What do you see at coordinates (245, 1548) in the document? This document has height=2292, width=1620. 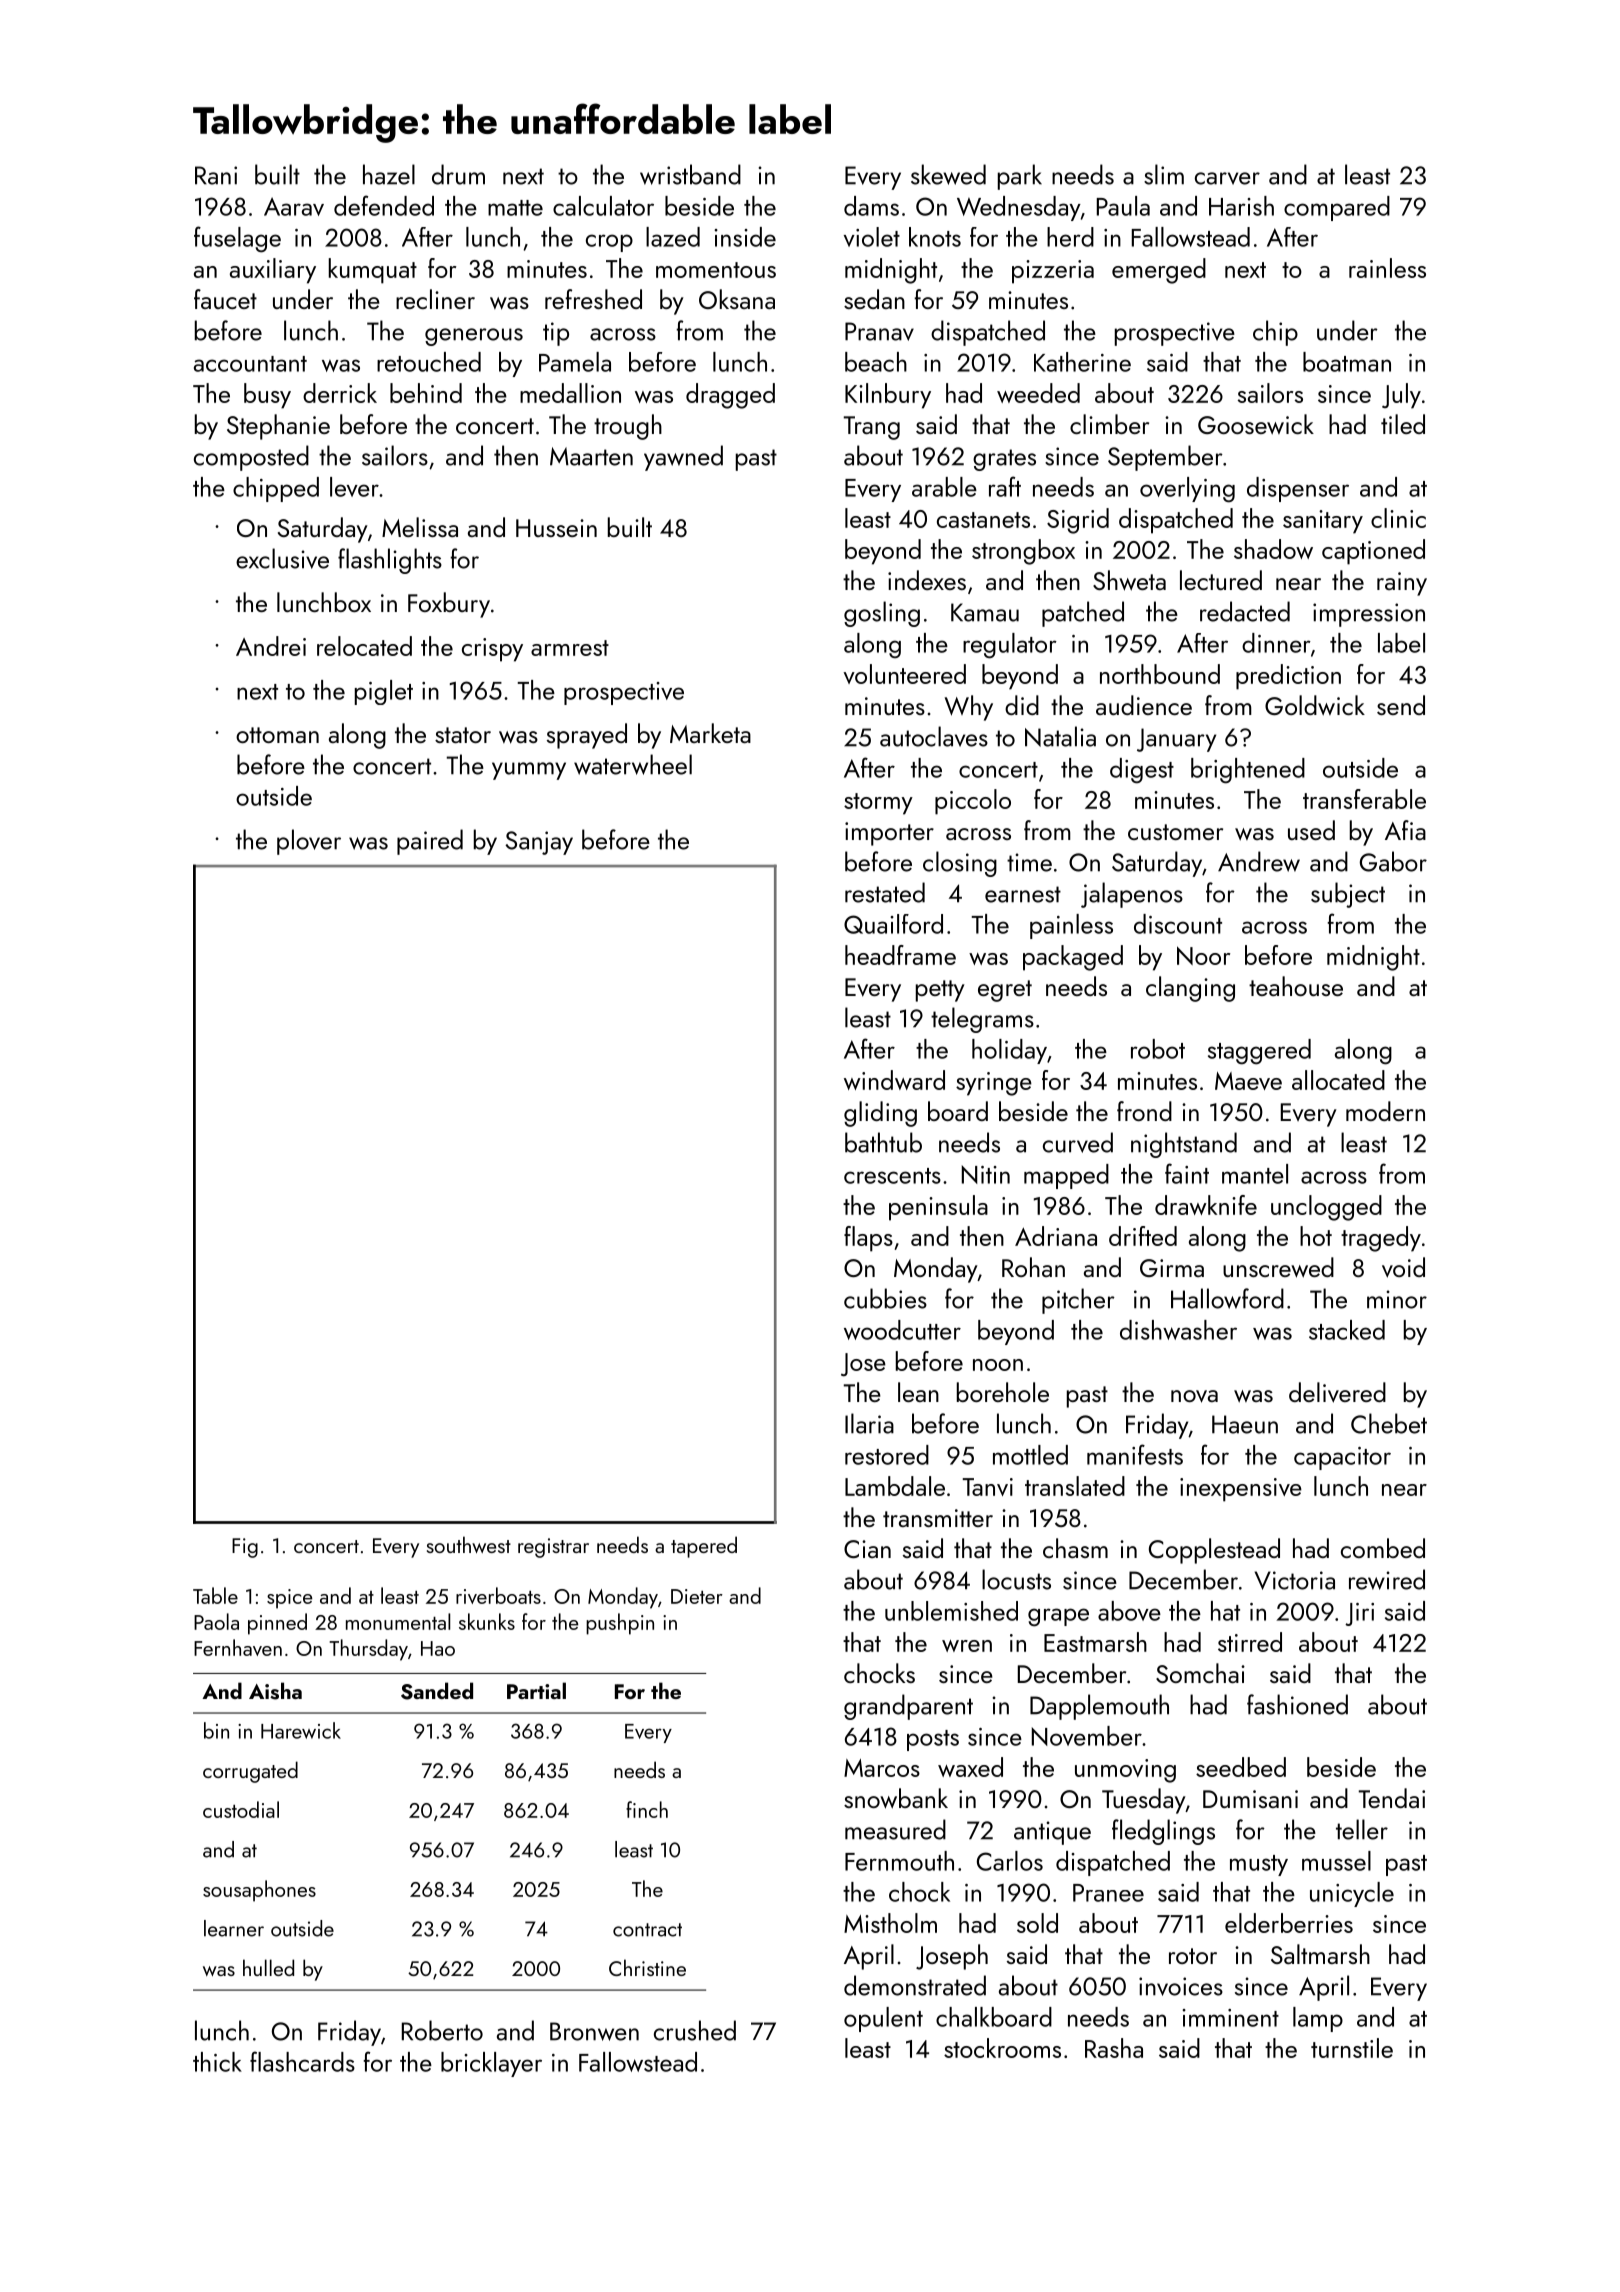 I see `Fig` at bounding box center [245, 1548].
